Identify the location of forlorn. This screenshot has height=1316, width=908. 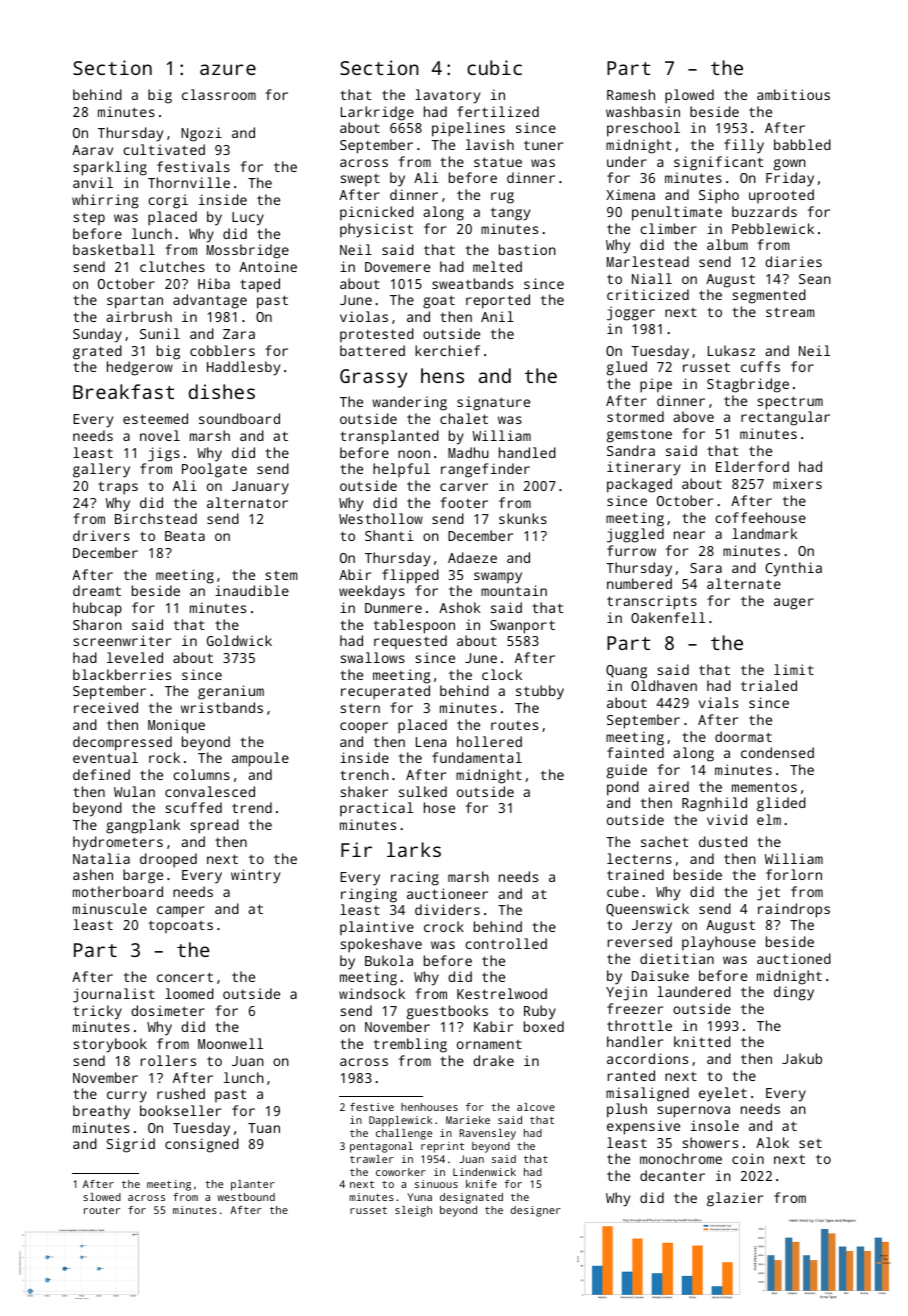
(794, 874).
